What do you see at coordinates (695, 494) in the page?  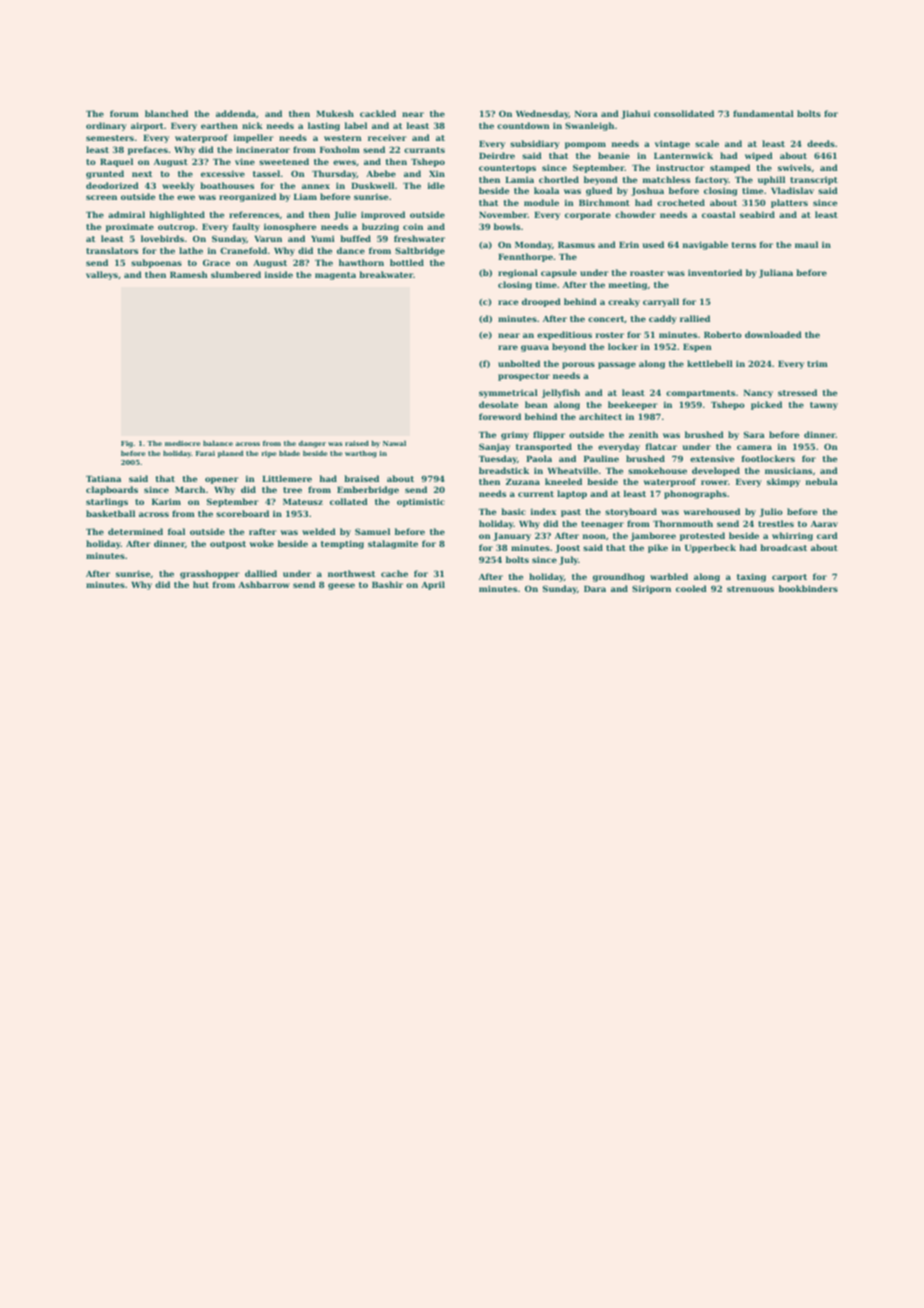 I see `phonographs` at bounding box center [695, 494].
